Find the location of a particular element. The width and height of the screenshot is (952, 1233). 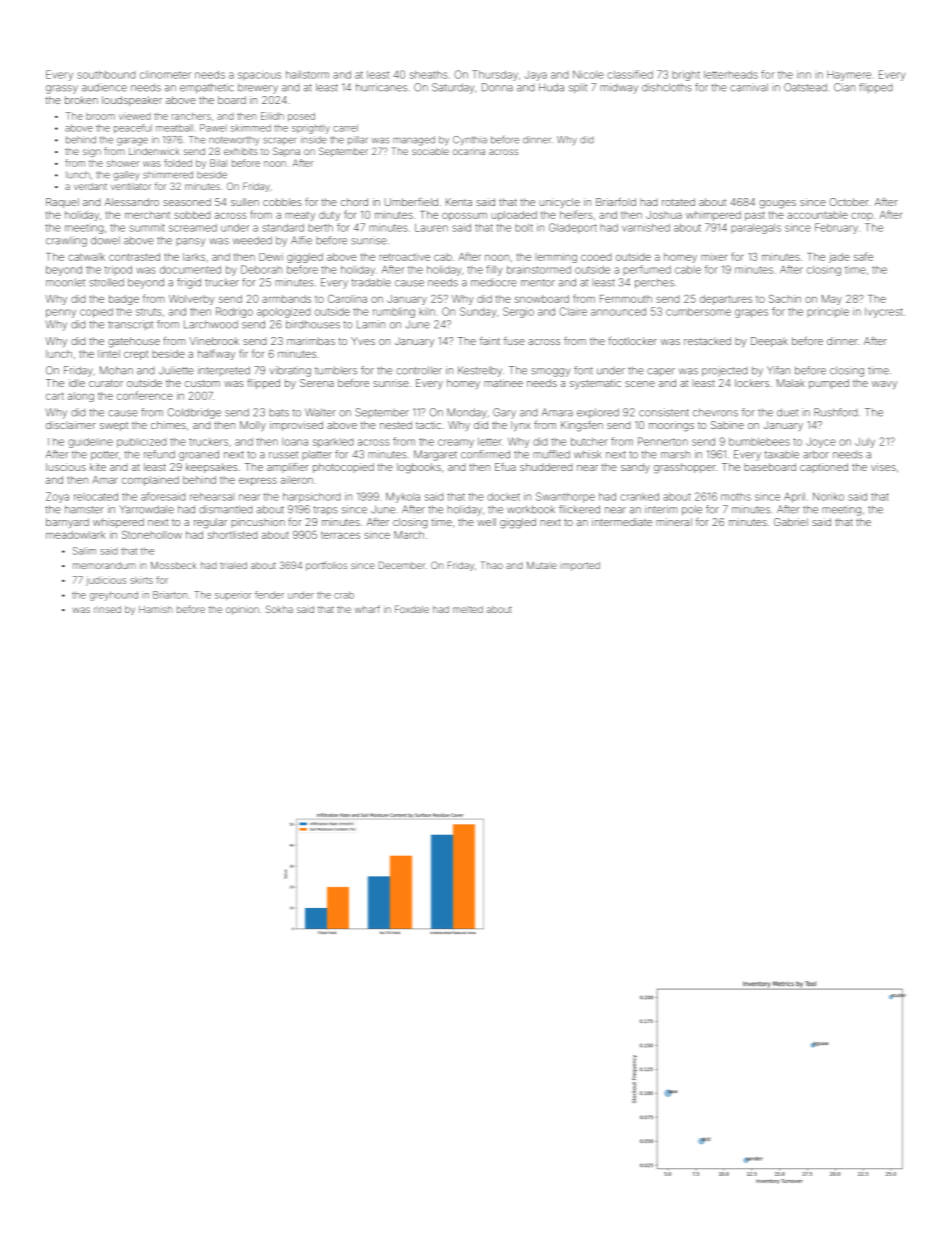

Gabriel is located at coordinates (791, 522).
